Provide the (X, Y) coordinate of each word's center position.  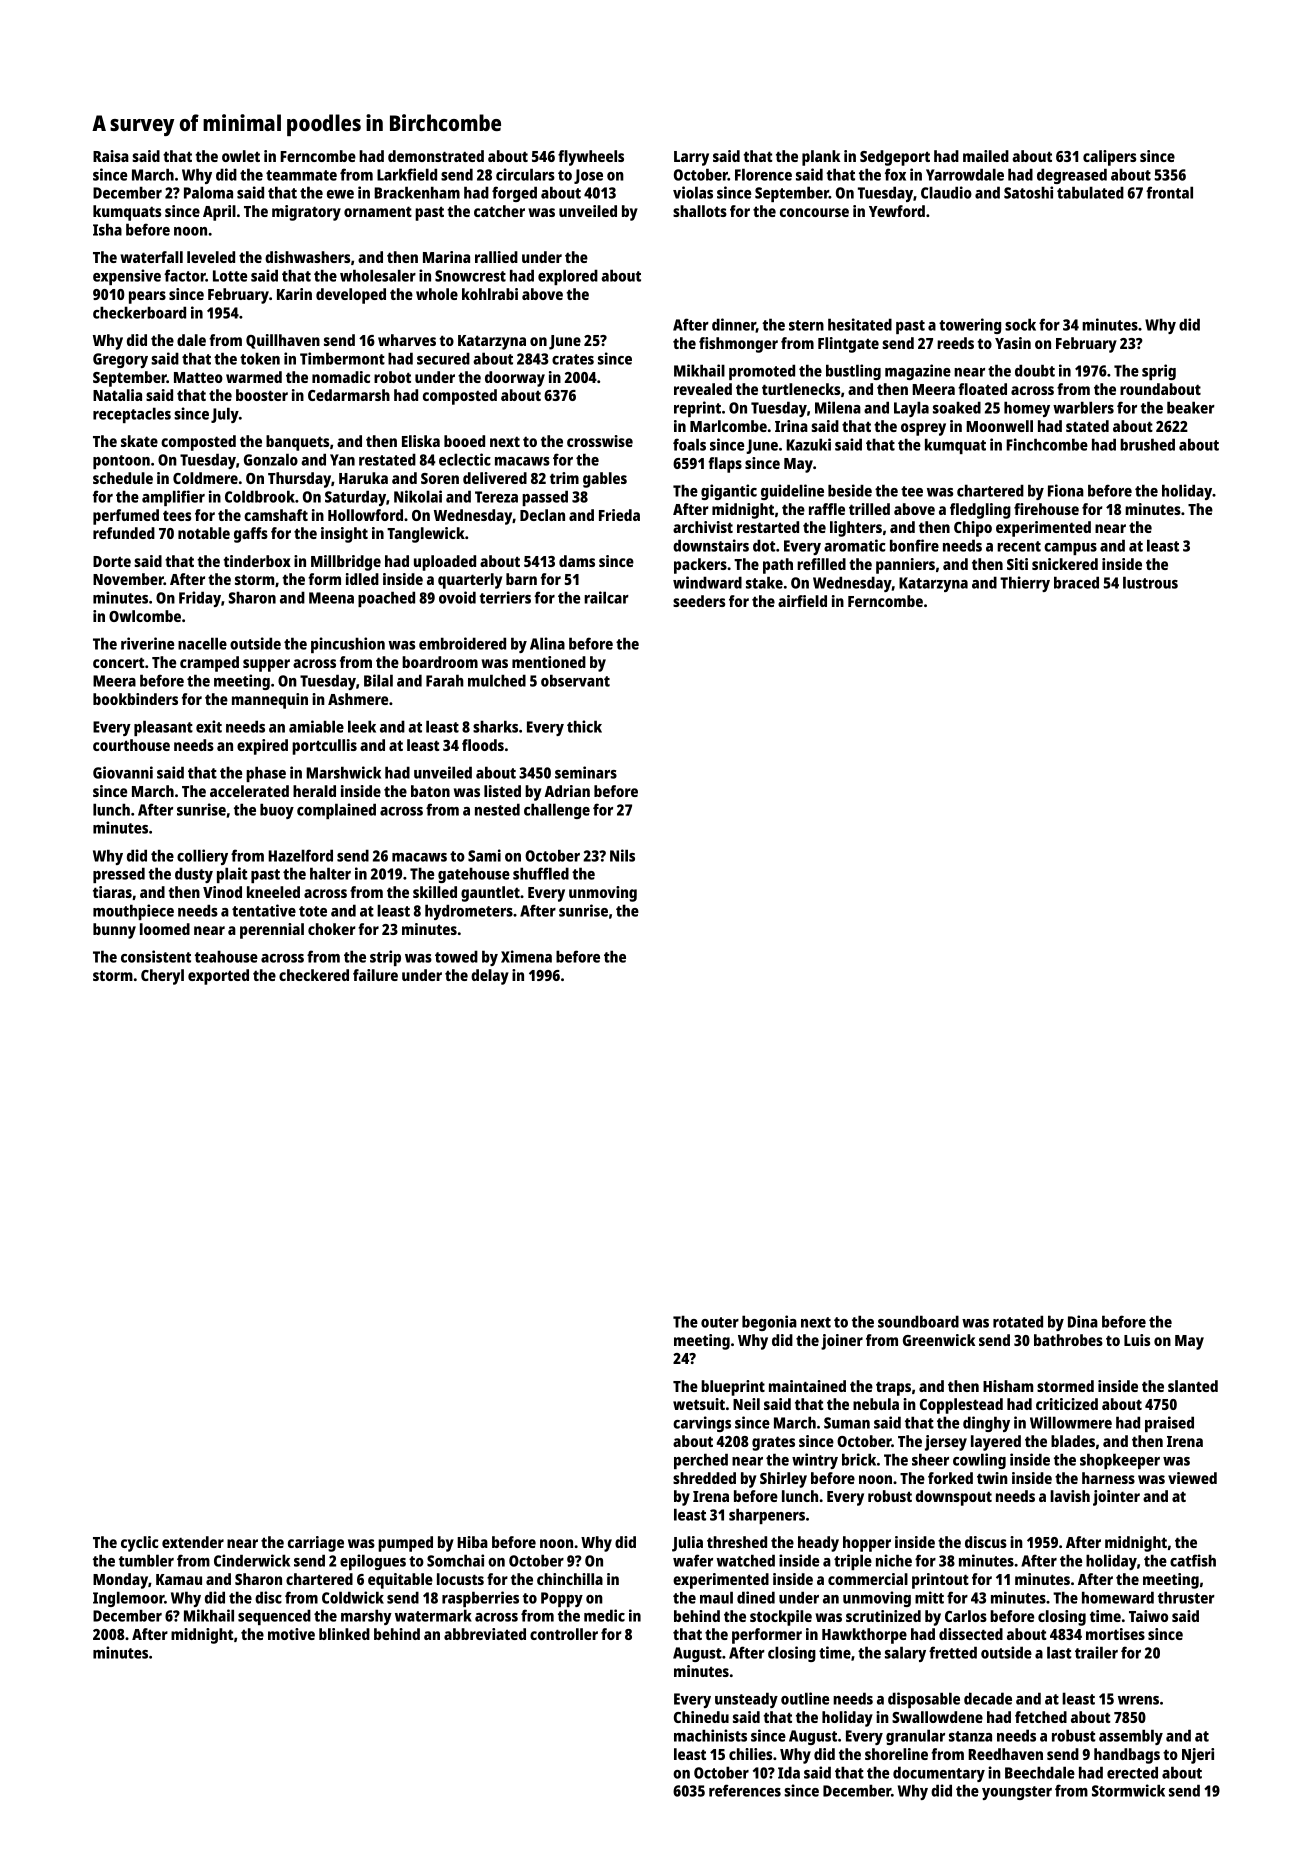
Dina (1083, 1321)
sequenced (274, 1617)
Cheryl (162, 977)
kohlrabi (490, 294)
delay (490, 977)
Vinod (222, 892)
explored (568, 277)
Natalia (117, 395)
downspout (954, 1498)
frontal (1169, 192)
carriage (316, 1544)
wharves (407, 340)
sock (1020, 324)
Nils (622, 855)
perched (701, 1461)
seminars (586, 772)
